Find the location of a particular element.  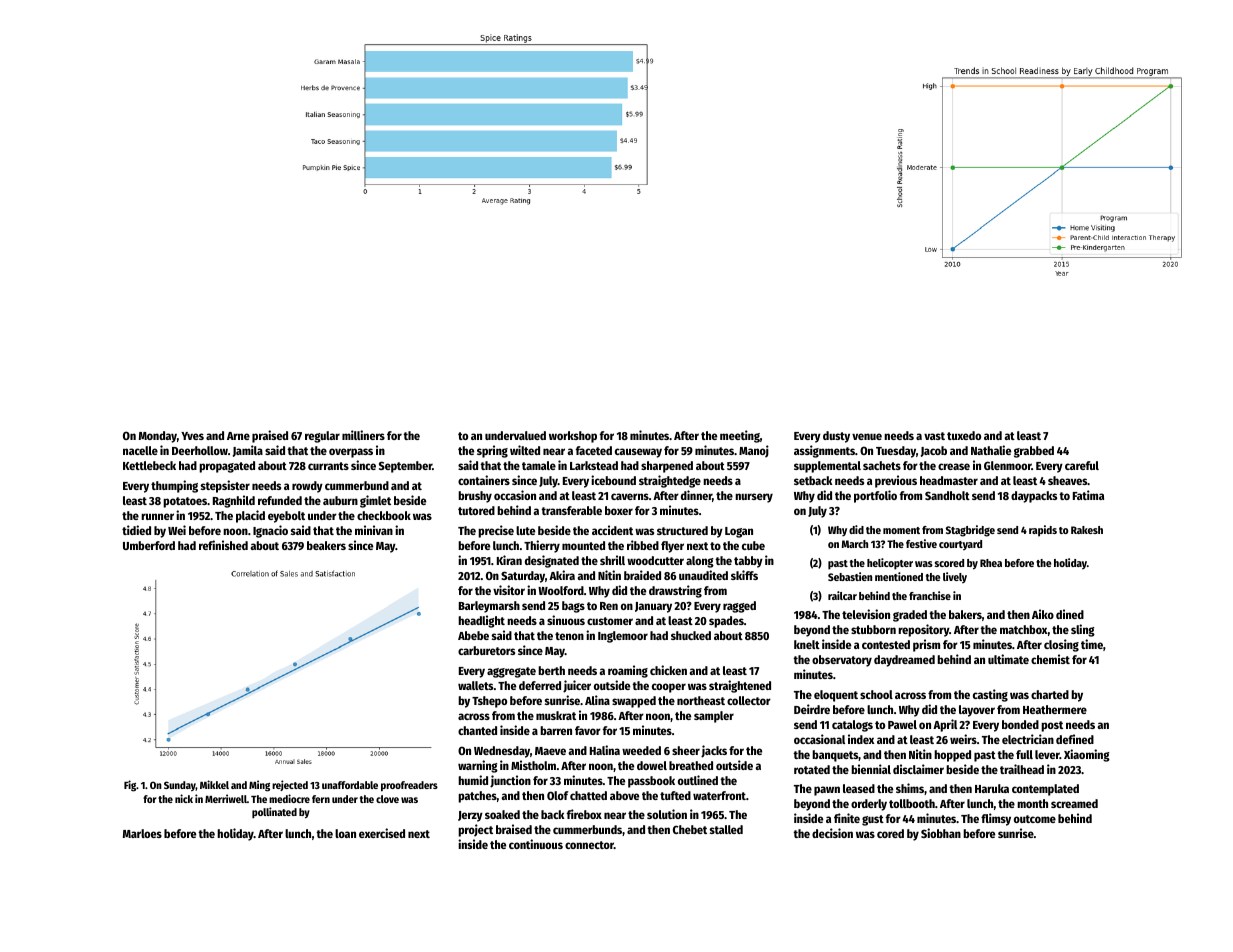

gimlet is located at coordinates (375, 501).
